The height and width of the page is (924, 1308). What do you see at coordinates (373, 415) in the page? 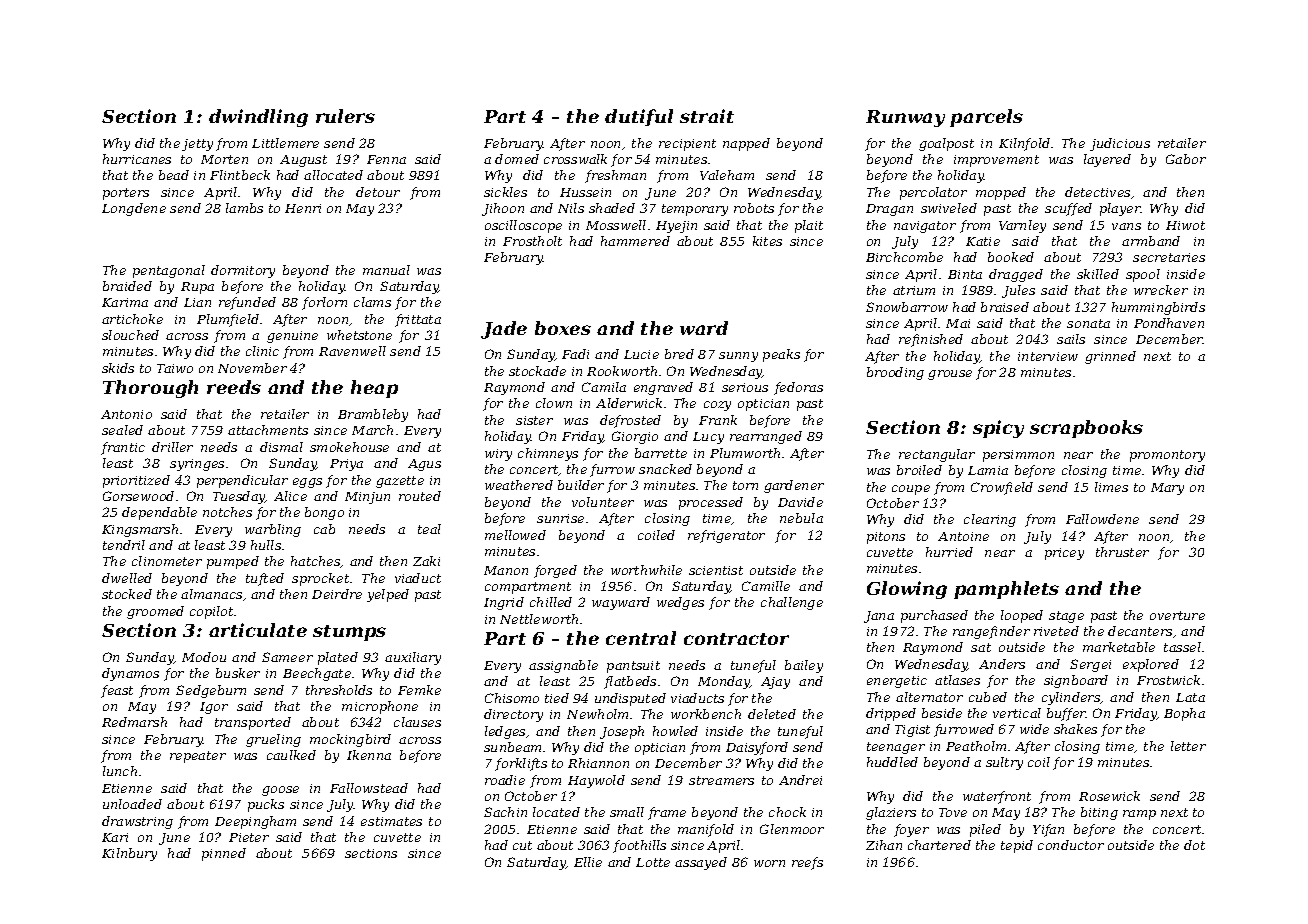
I see `Brambleby` at bounding box center [373, 415].
